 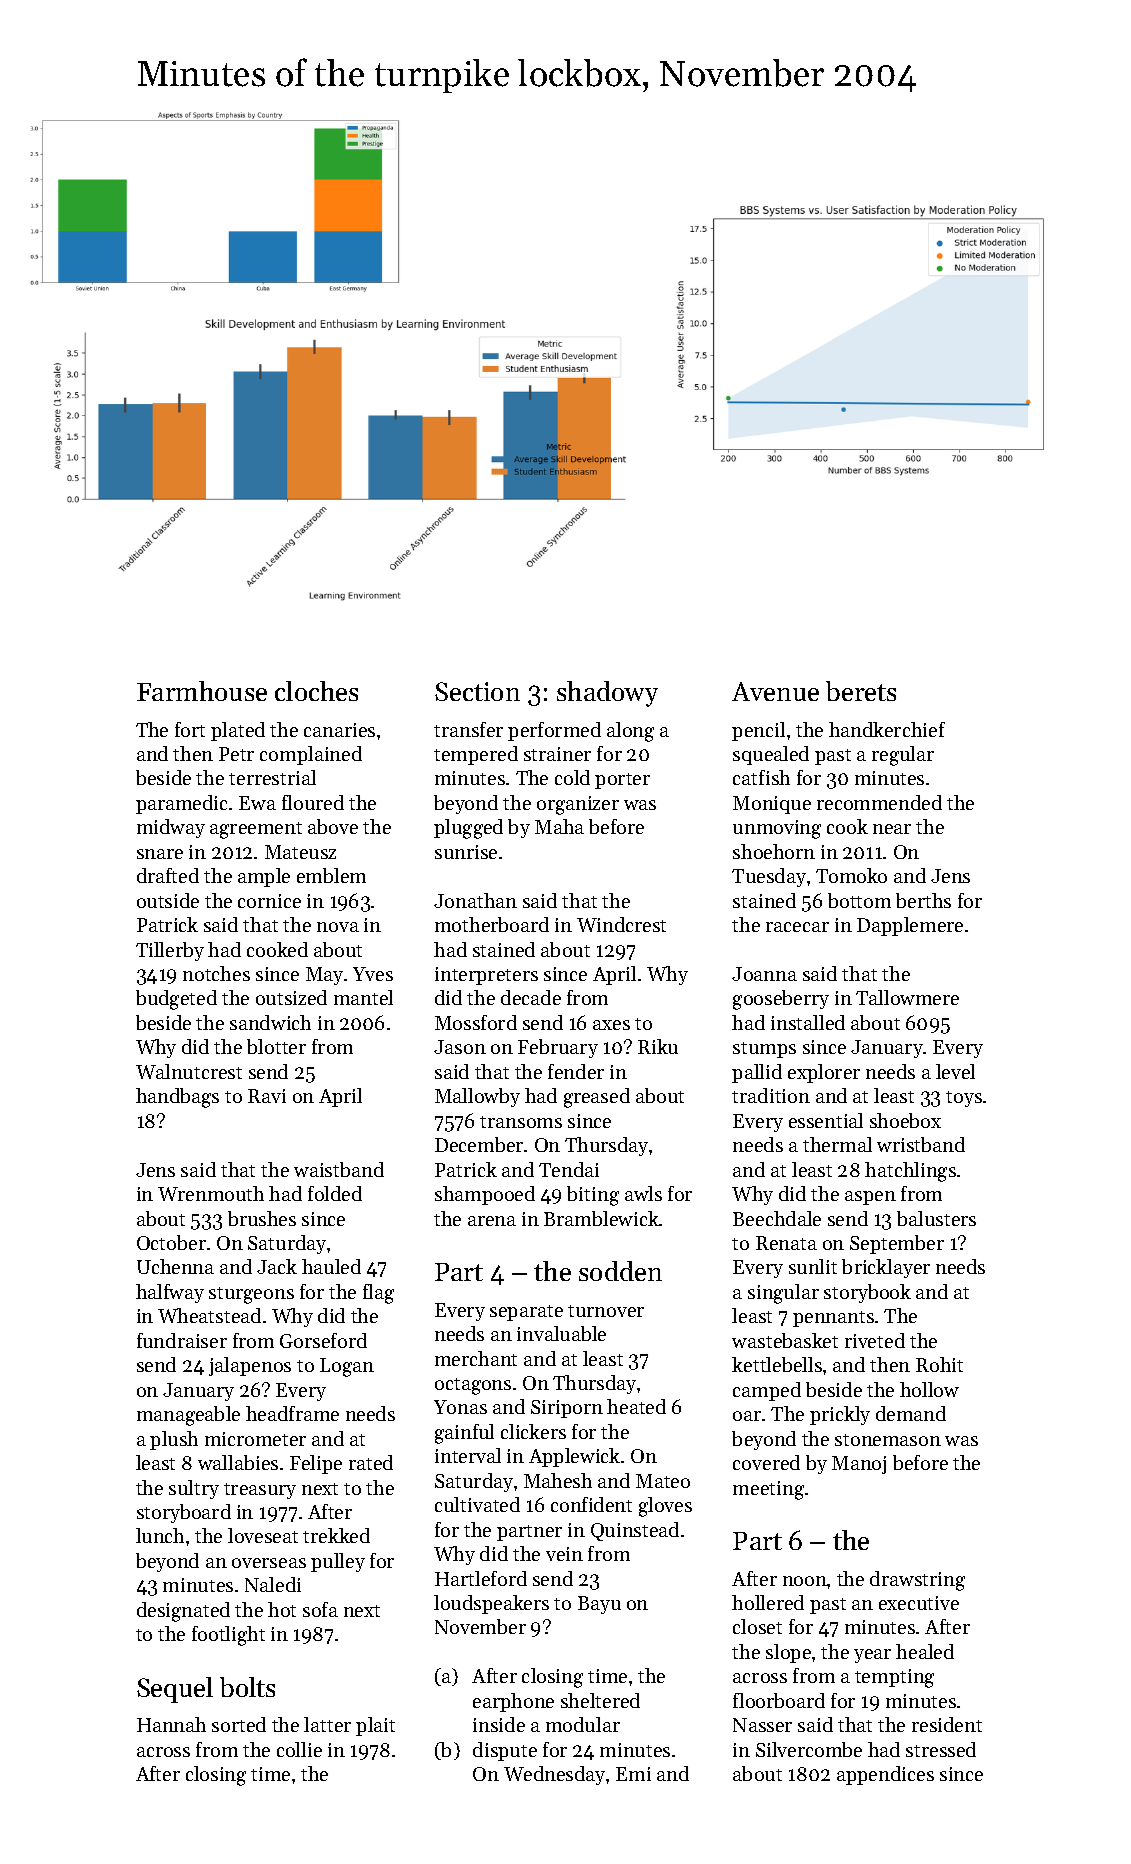 I want to click on ample, so click(x=264, y=877).
